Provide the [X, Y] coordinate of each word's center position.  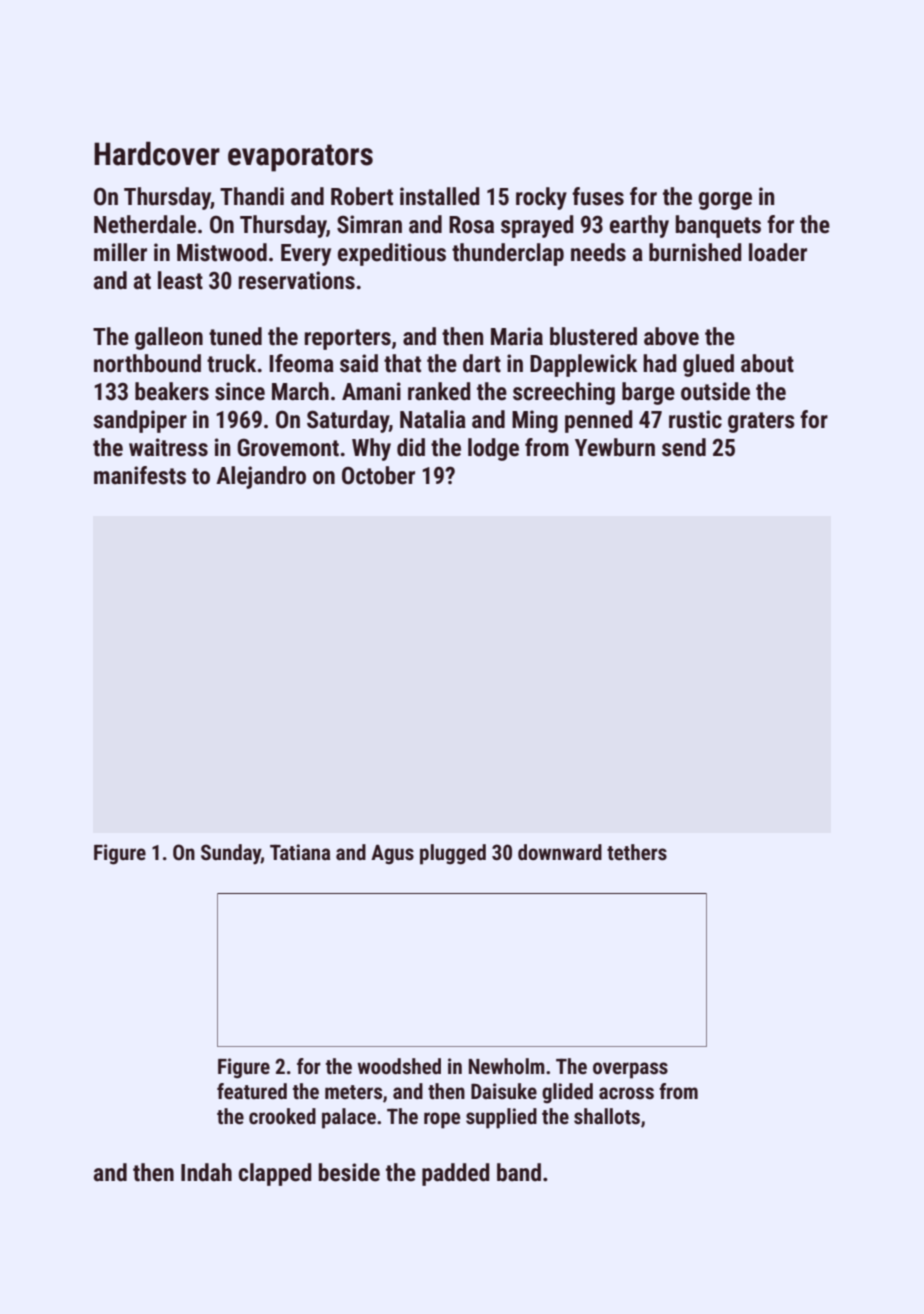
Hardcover [157, 153]
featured [252, 1091]
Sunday [231, 854]
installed [440, 196]
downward [560, 852]
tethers [637, 852]
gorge [725, 201]
